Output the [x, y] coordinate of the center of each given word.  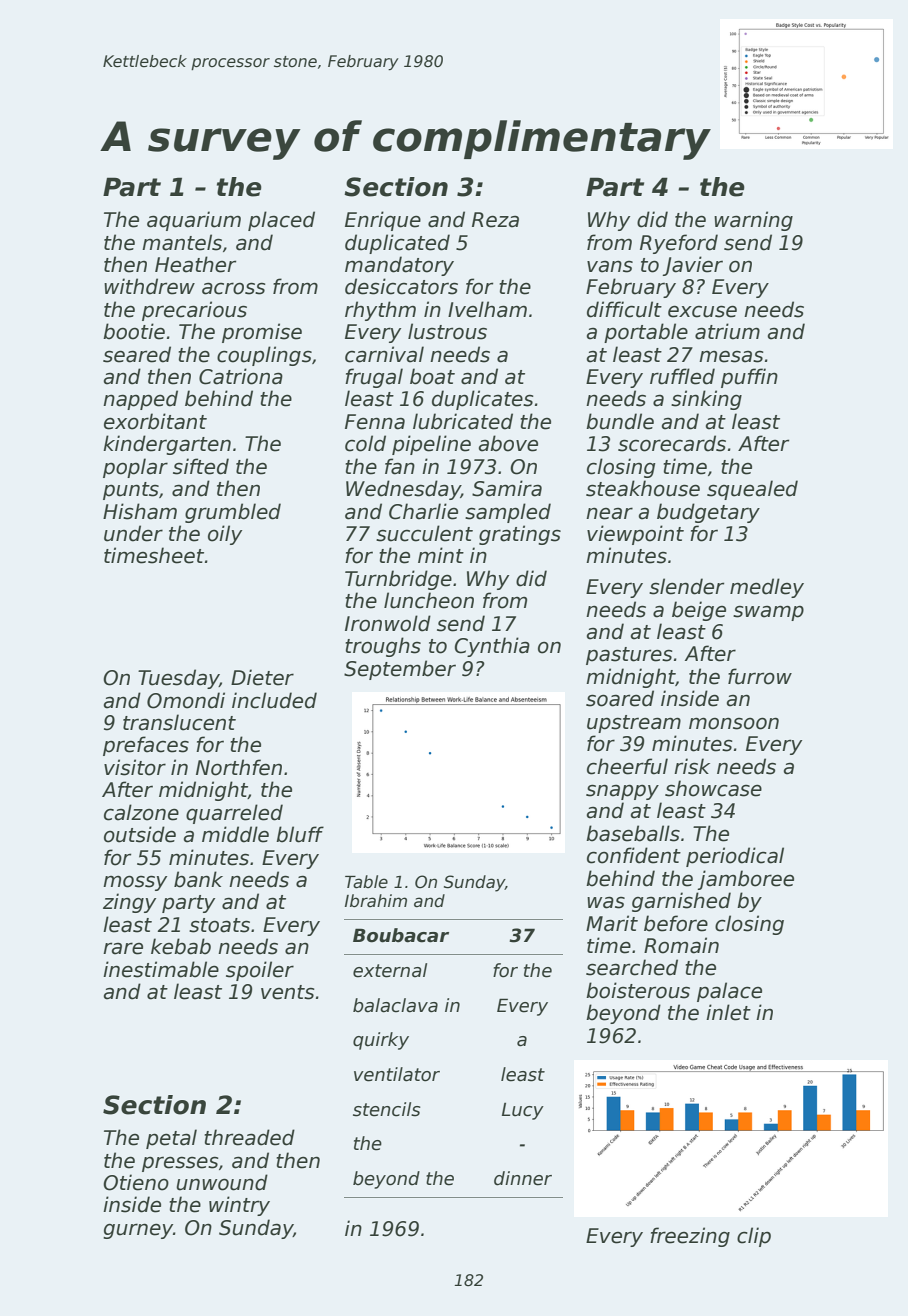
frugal [374, 378]
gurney [138, 1231]
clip [754, 1237]
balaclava [395, 1005]
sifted [201, 466]
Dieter [262, 677]
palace [729, 992]
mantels [182, 242]
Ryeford [679, 244]
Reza [495, 220]
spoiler [260, 971]
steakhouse [643, 488]
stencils [387, 1109]
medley [767, 588]
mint [441, 555]
